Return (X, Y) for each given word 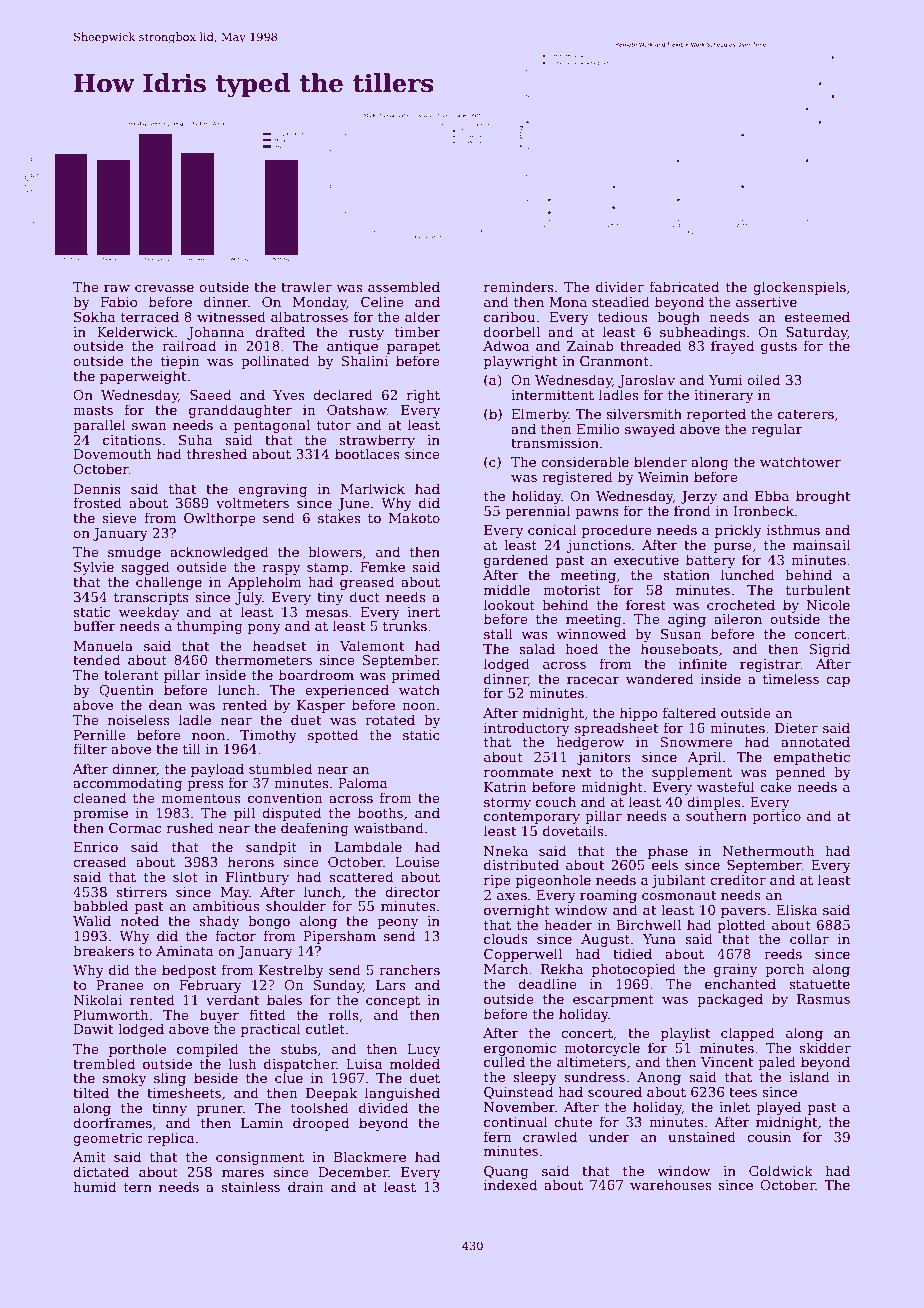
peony (397, 924)
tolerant (131, 674)
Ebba (772, 495)
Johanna (215, 333)
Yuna (659, 939)
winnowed (591, 633)
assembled (404, 286)
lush (242, 1063)
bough (678, 318)
